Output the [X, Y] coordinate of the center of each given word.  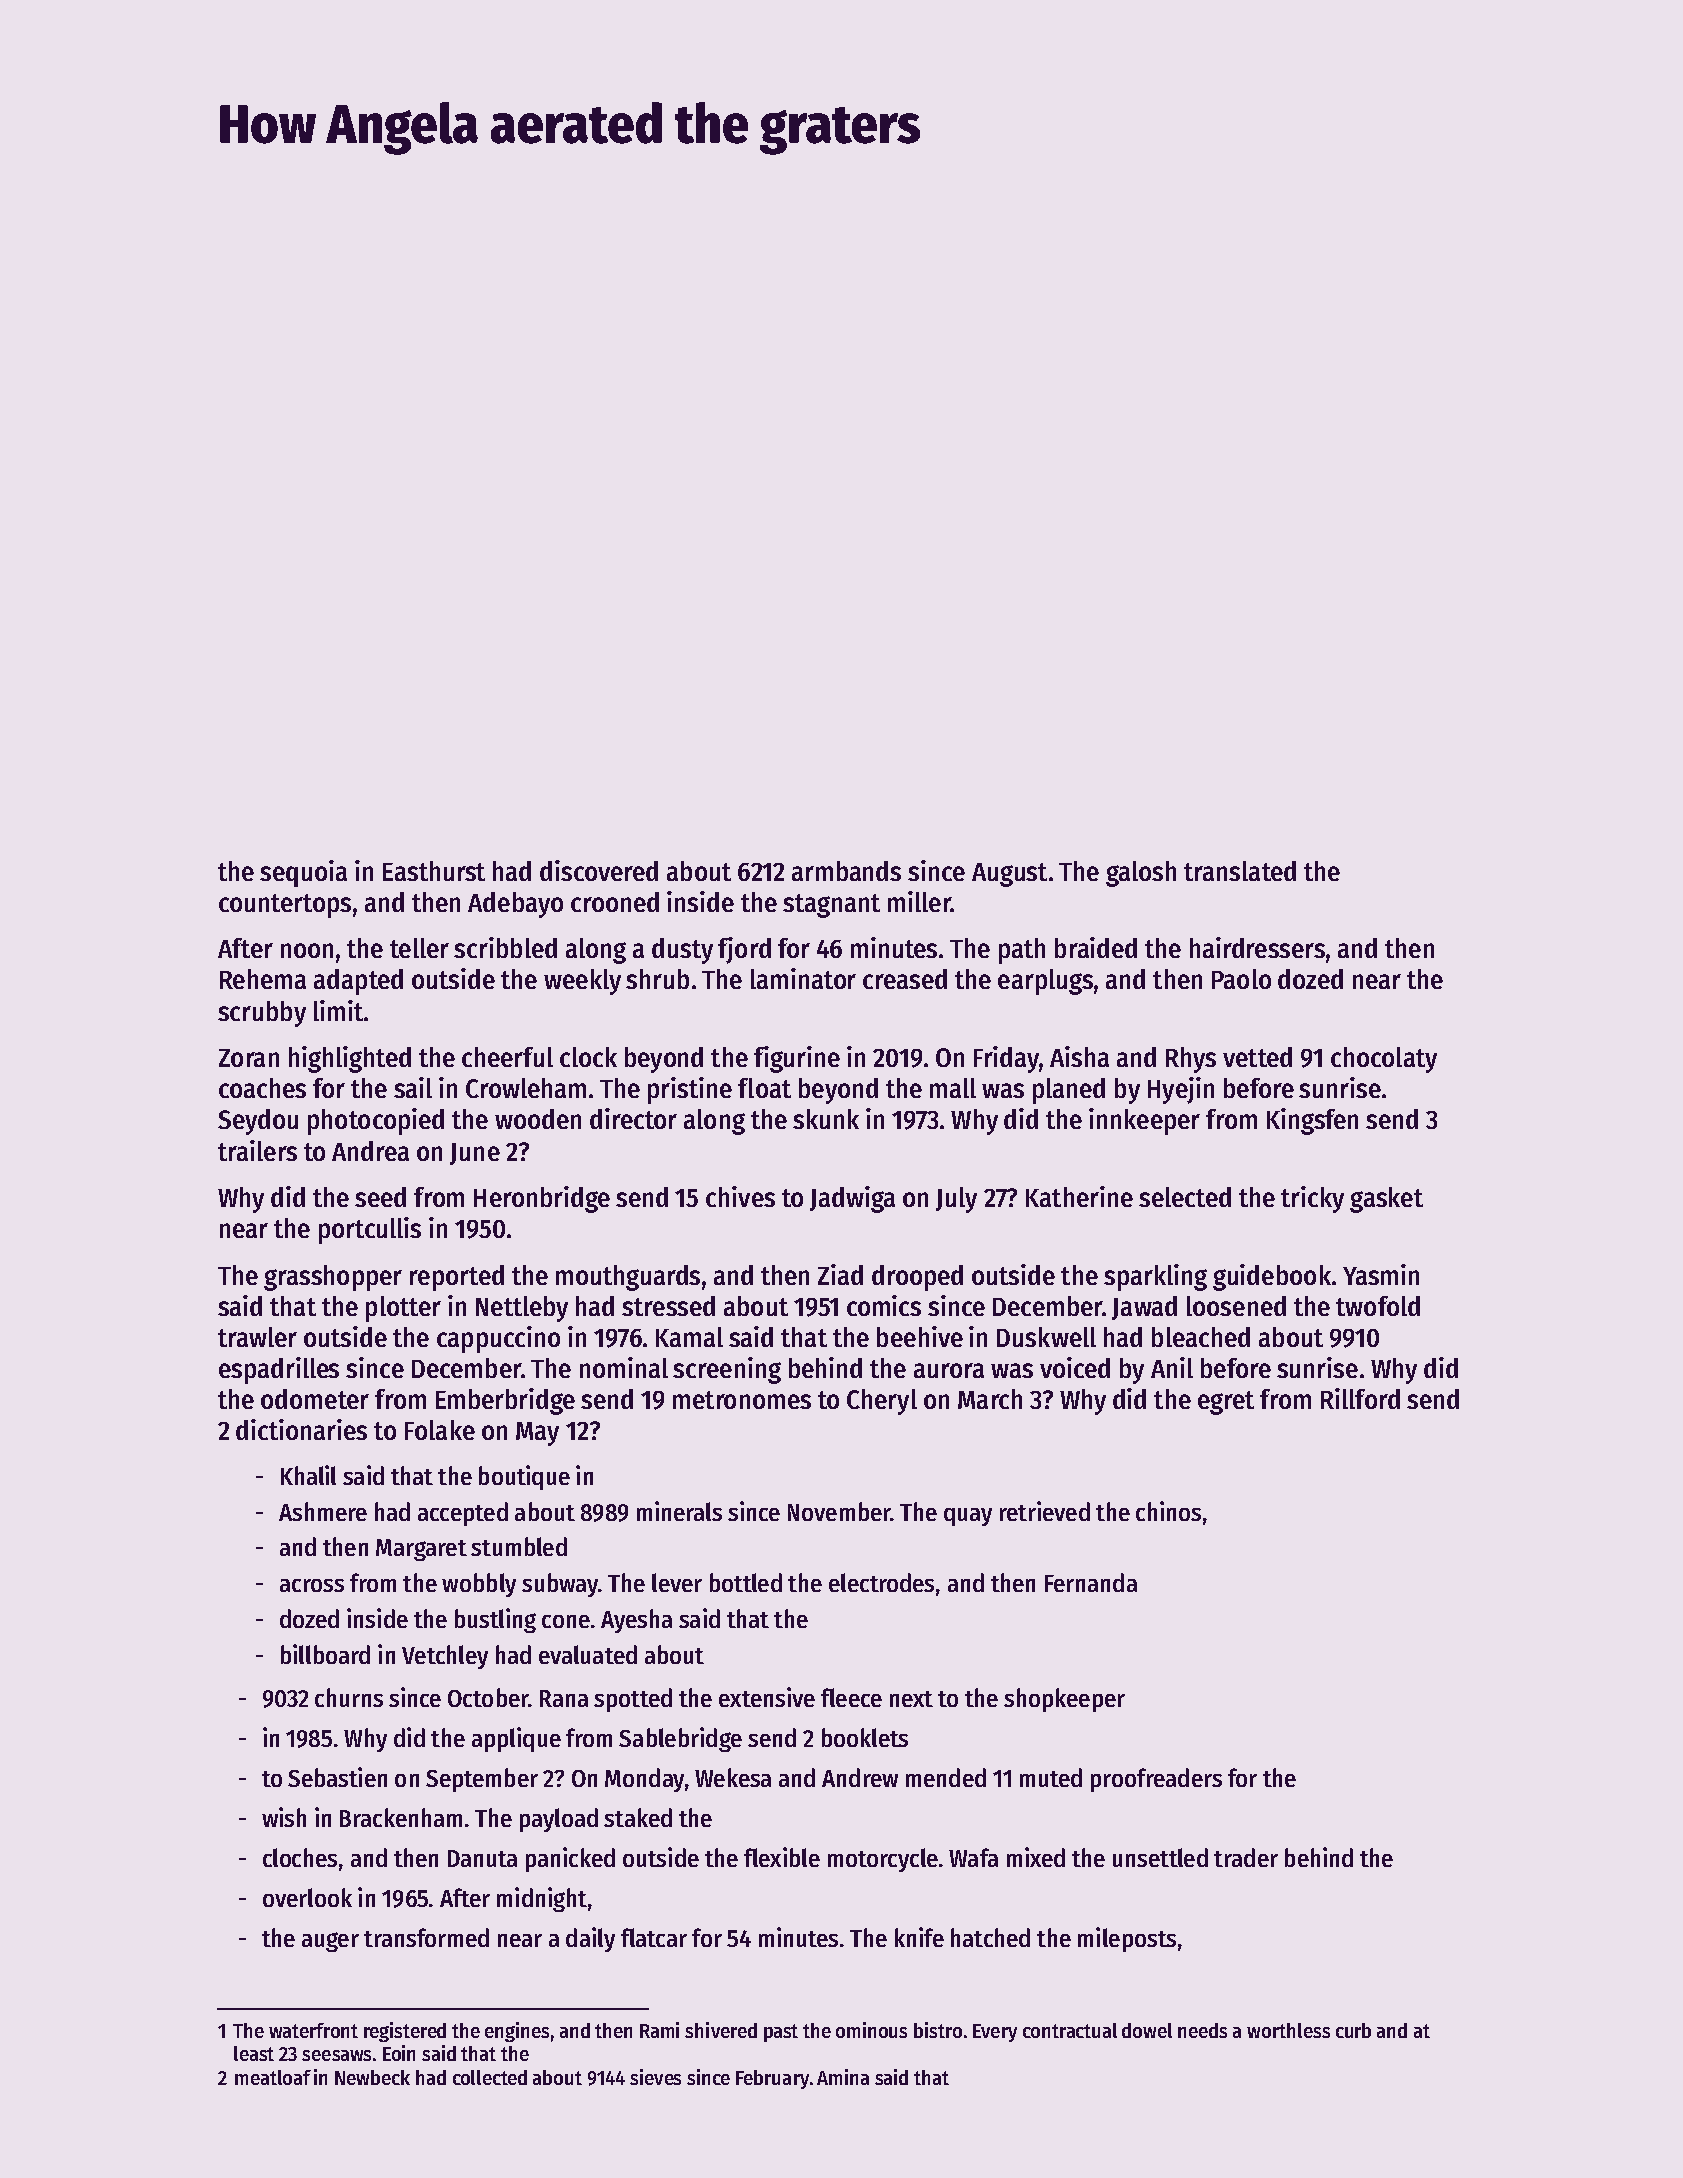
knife [919, 1937]
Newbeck [372, 2077]
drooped [917, 1278]
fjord [744, 950]
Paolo [1241, 979]
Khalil [308, 1475]
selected [1185, 1197]
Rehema [263, 979]
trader [1246, 1857]
